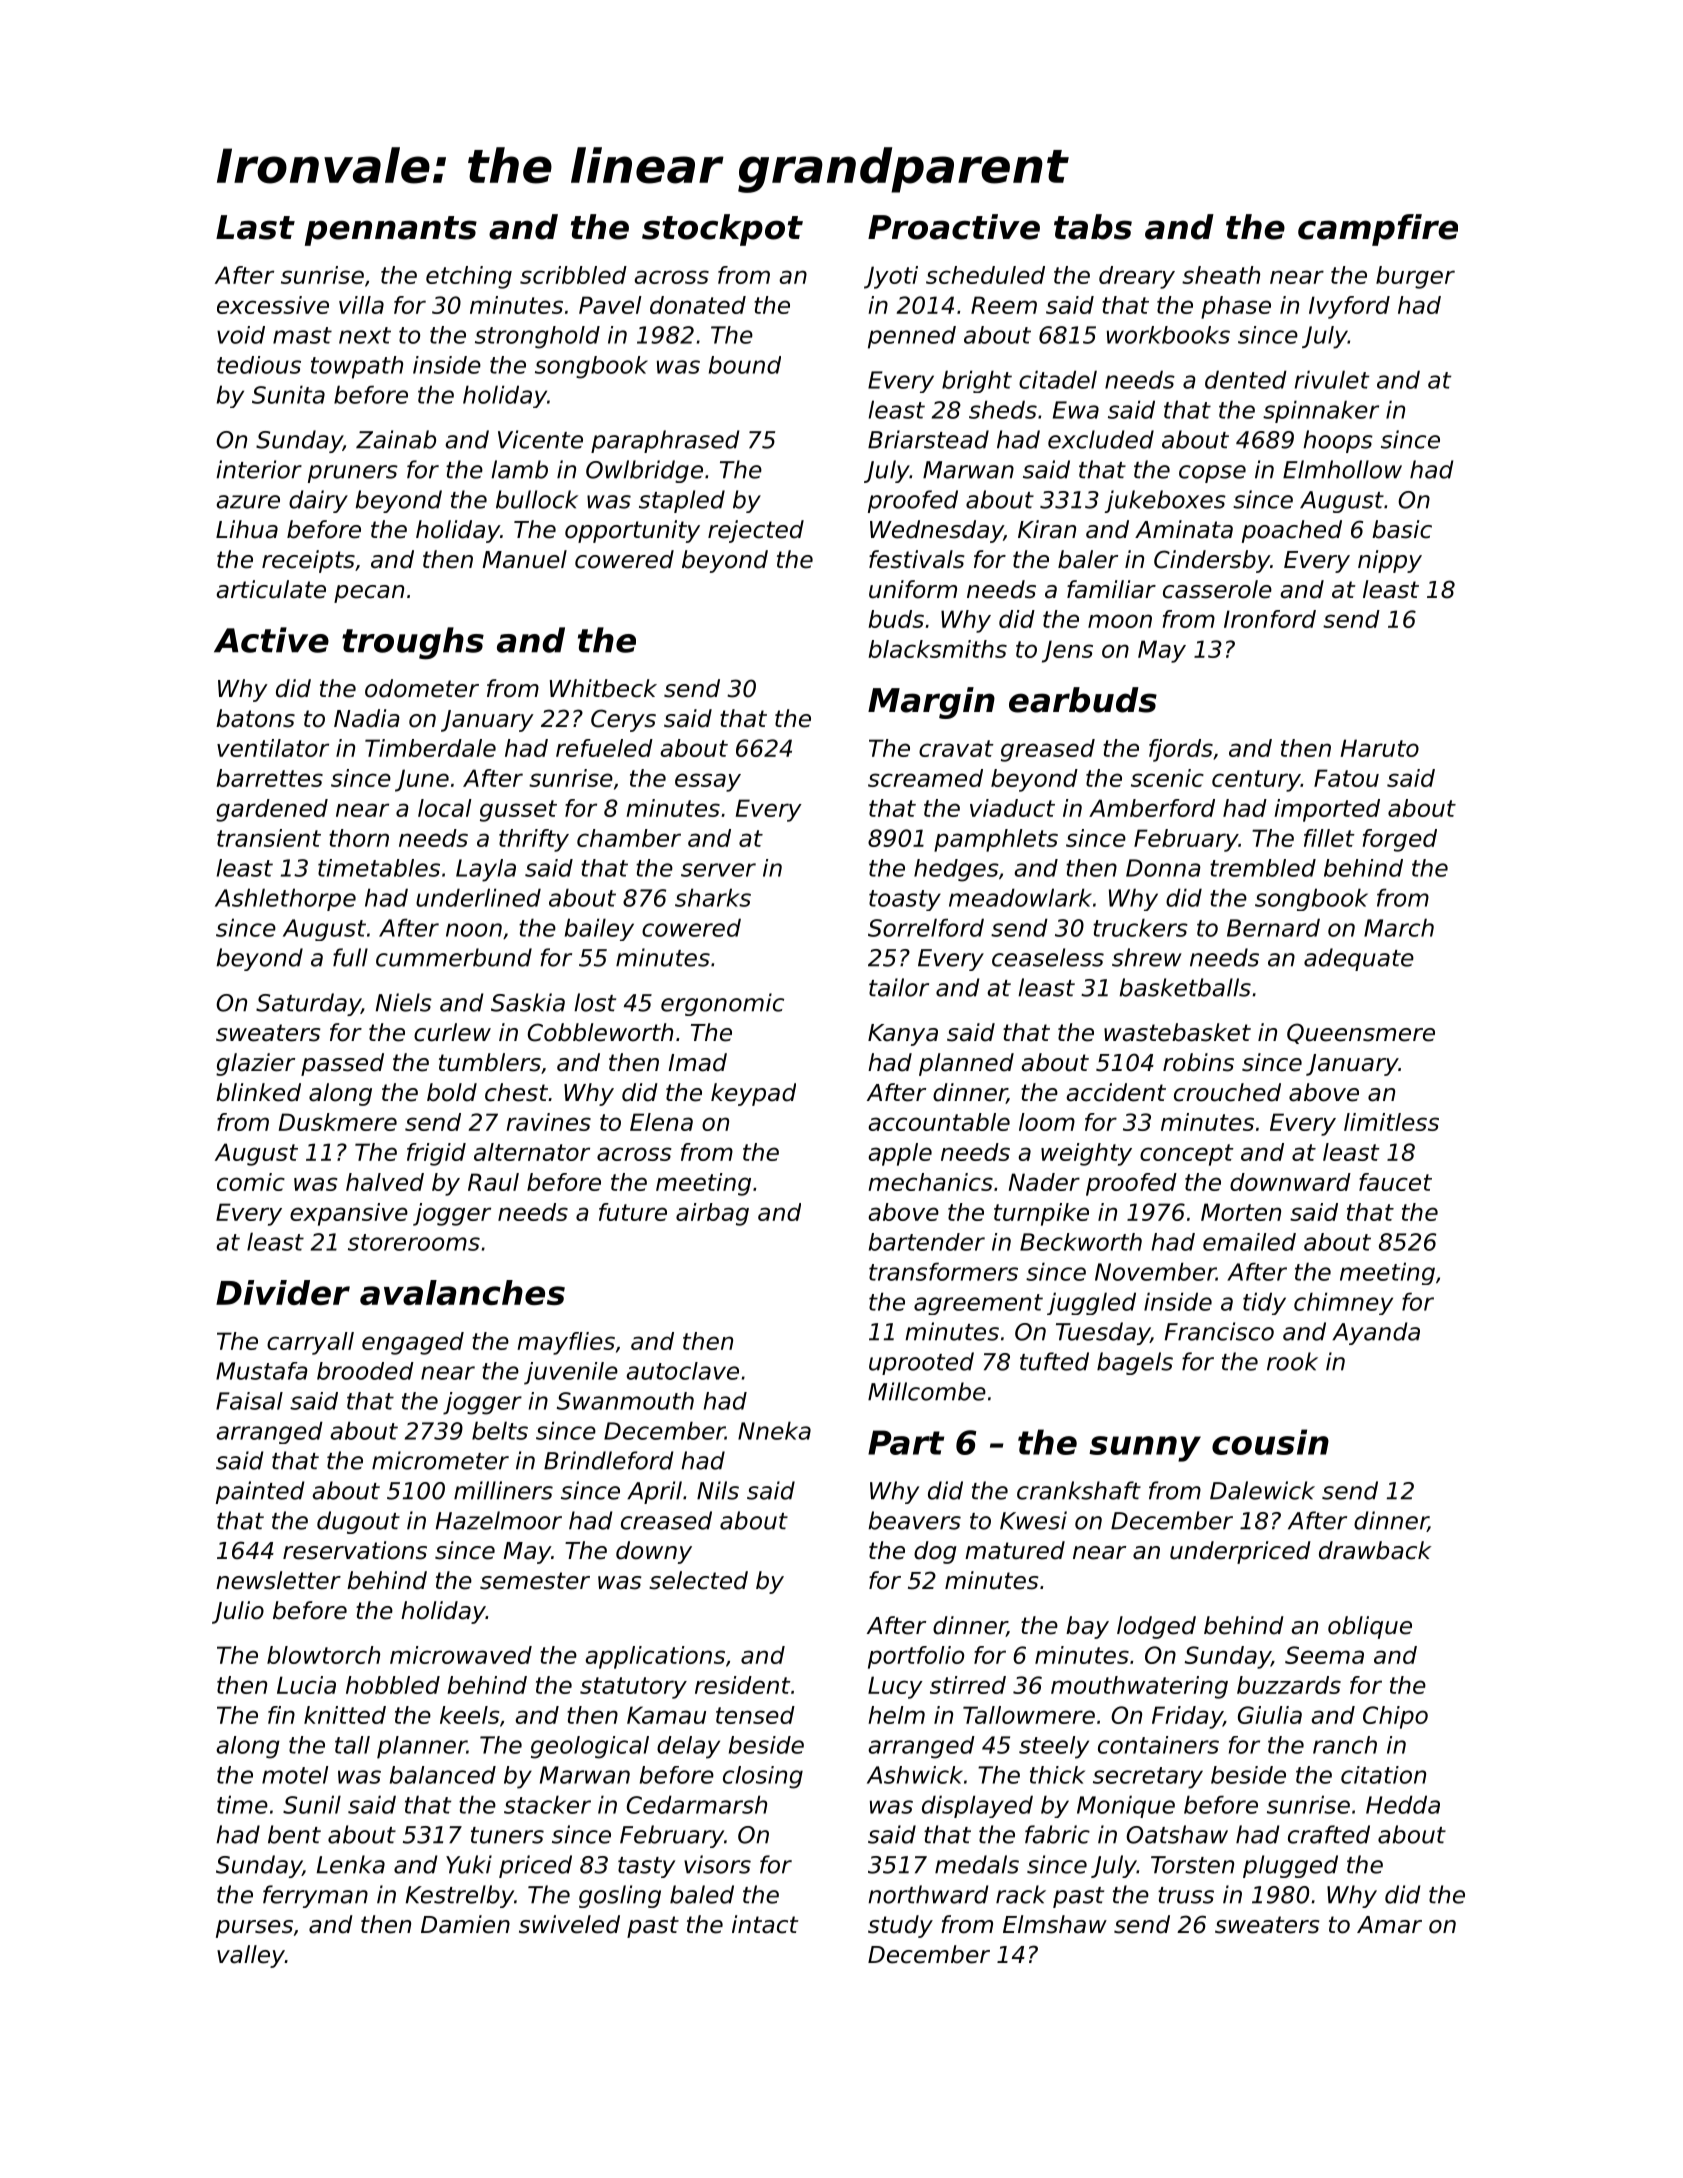  What do you see at coordinates (1378, 230) in the screenshot?
I see `campfire` at bounding box center [1378, 230].
